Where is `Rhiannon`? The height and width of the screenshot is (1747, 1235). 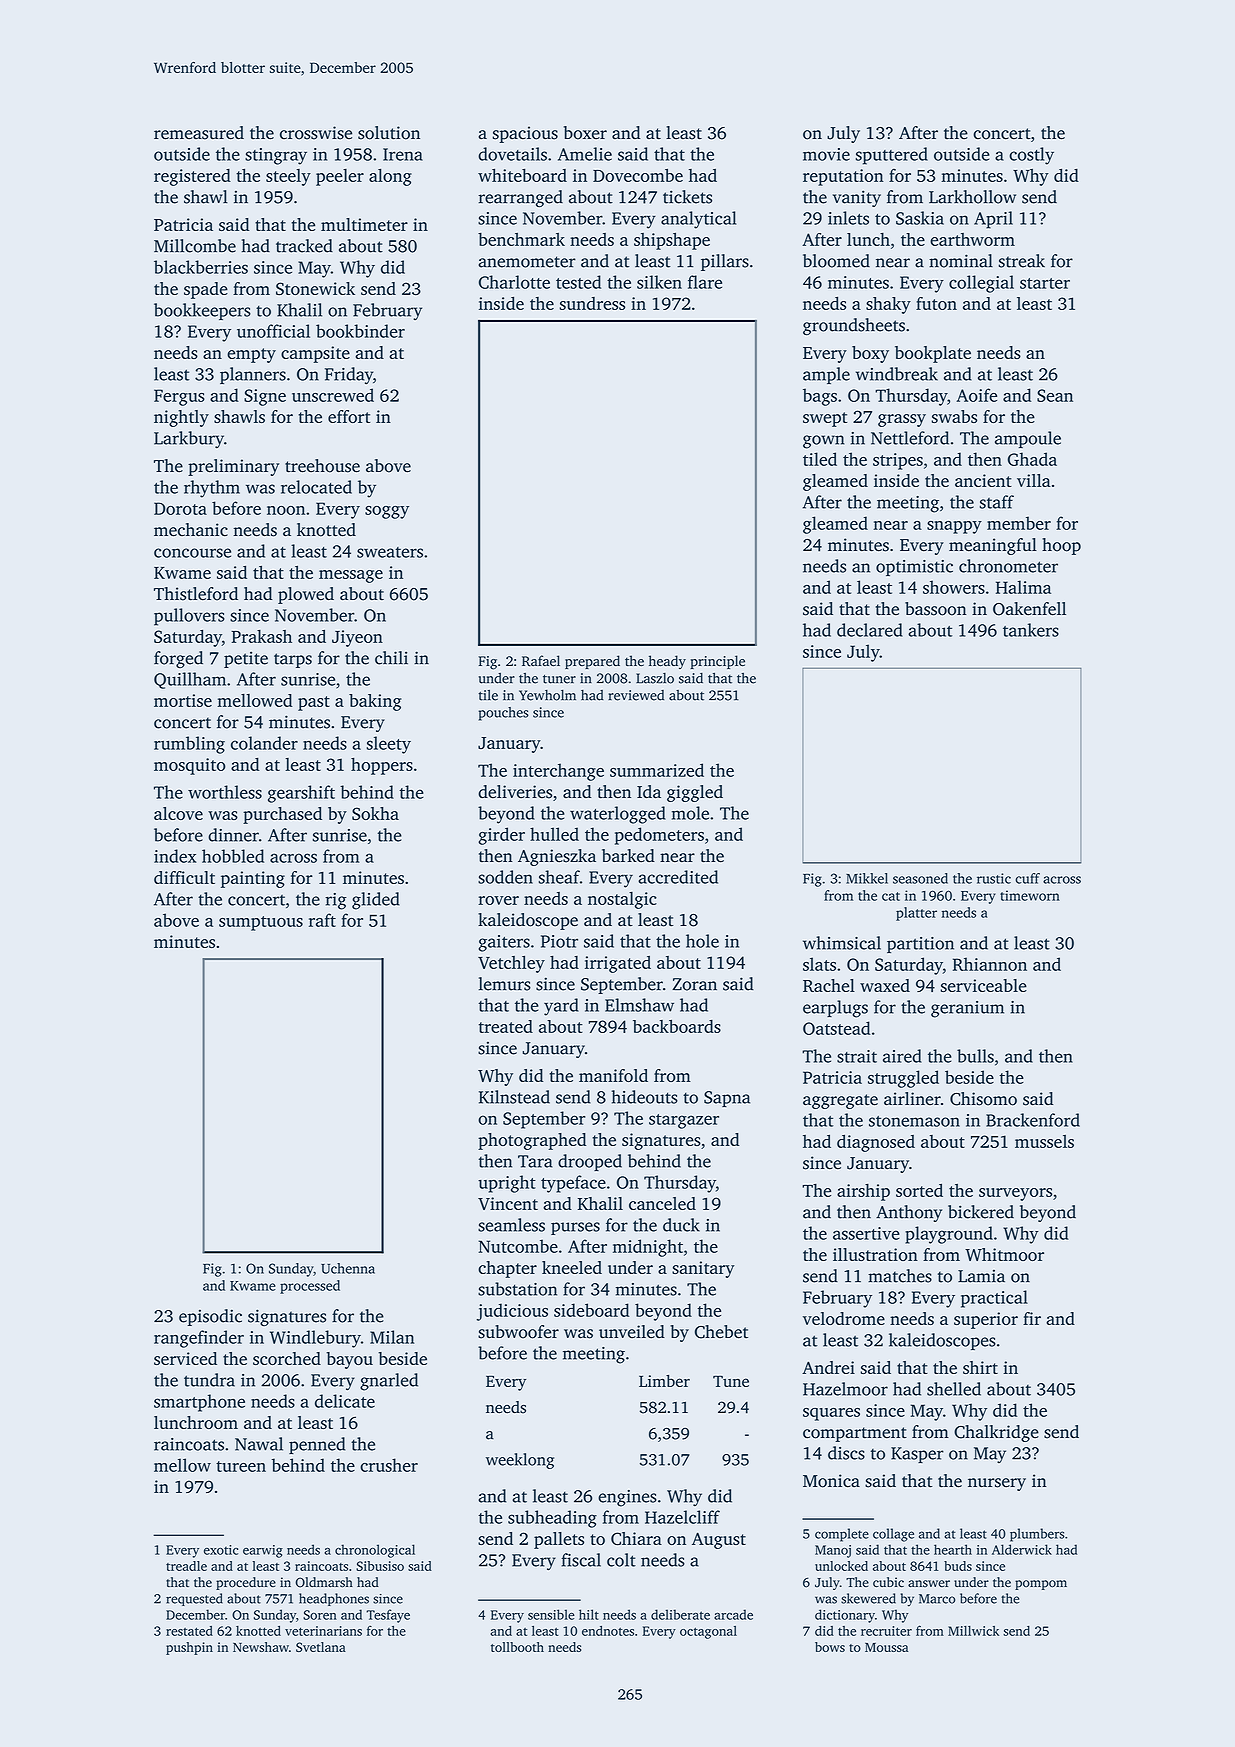
Rhiannon is located at coordinates (990, 964).
